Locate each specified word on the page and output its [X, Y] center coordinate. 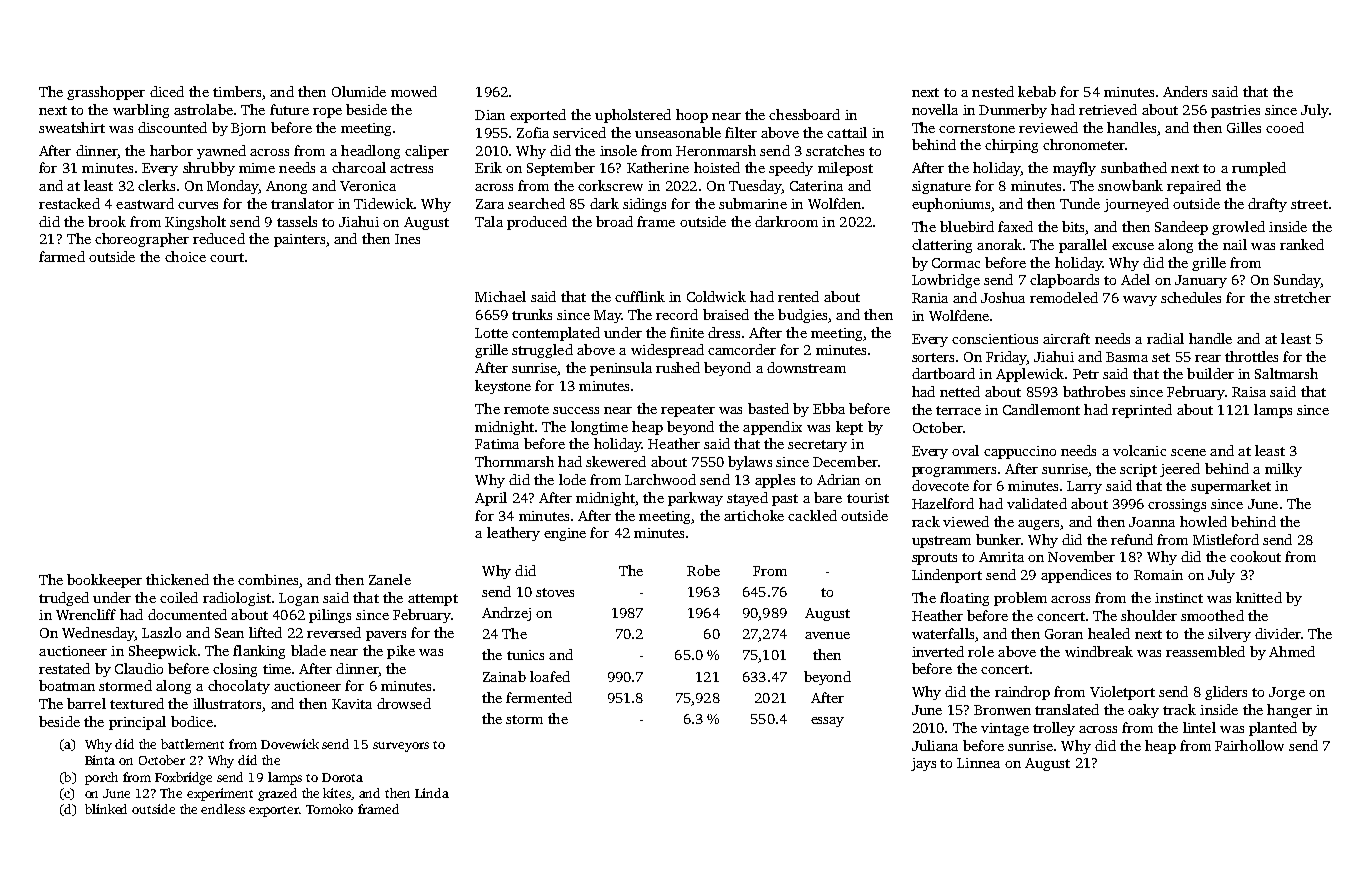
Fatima [497, 444]
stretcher [1302, 297]
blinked [106, 809]
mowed [414, 91]
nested [993, 91]
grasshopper [106, 93]
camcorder [742, 349]
